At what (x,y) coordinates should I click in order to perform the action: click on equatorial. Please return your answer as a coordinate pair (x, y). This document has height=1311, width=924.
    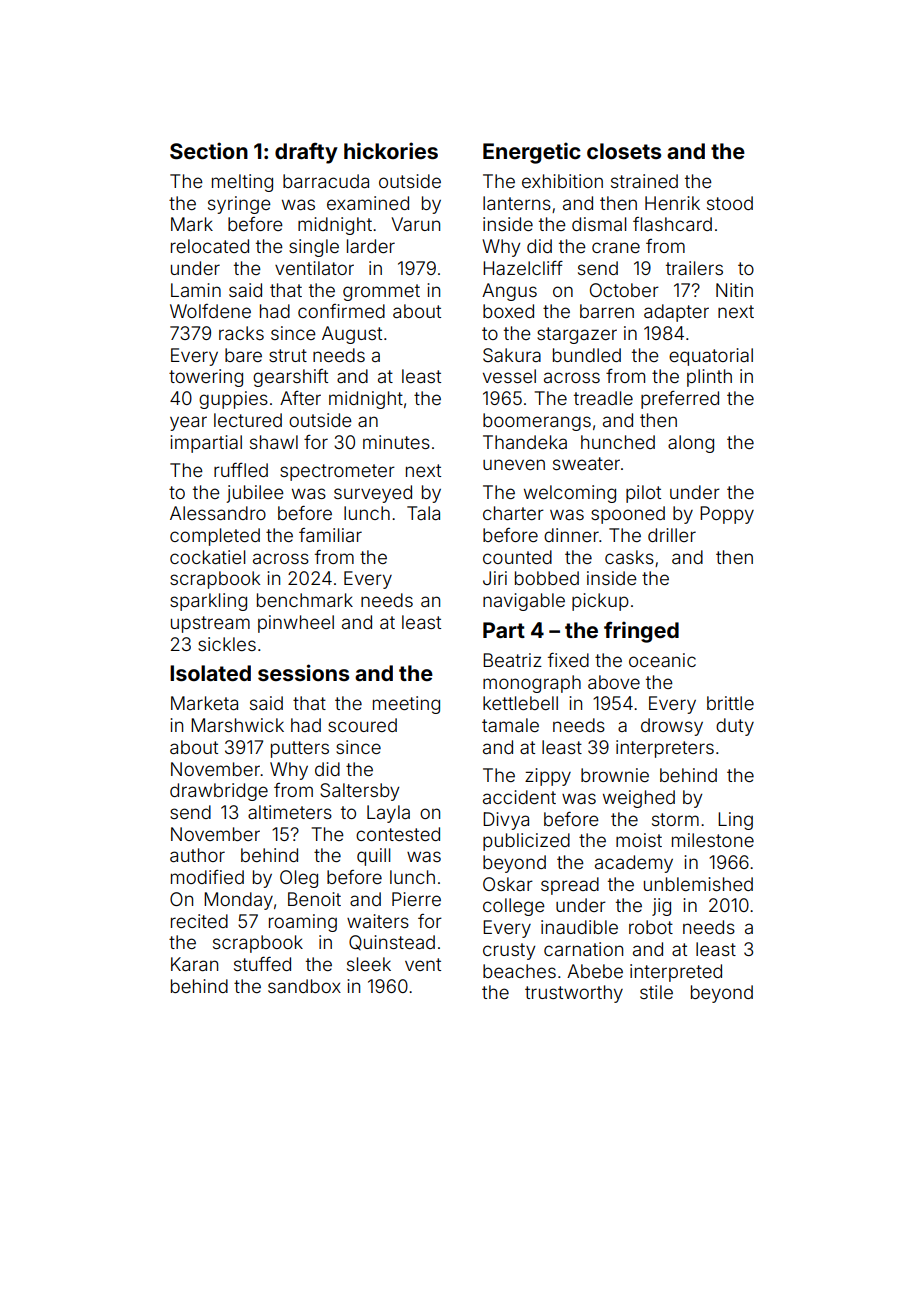
    Looking at the image, I should click on (711, 357).
